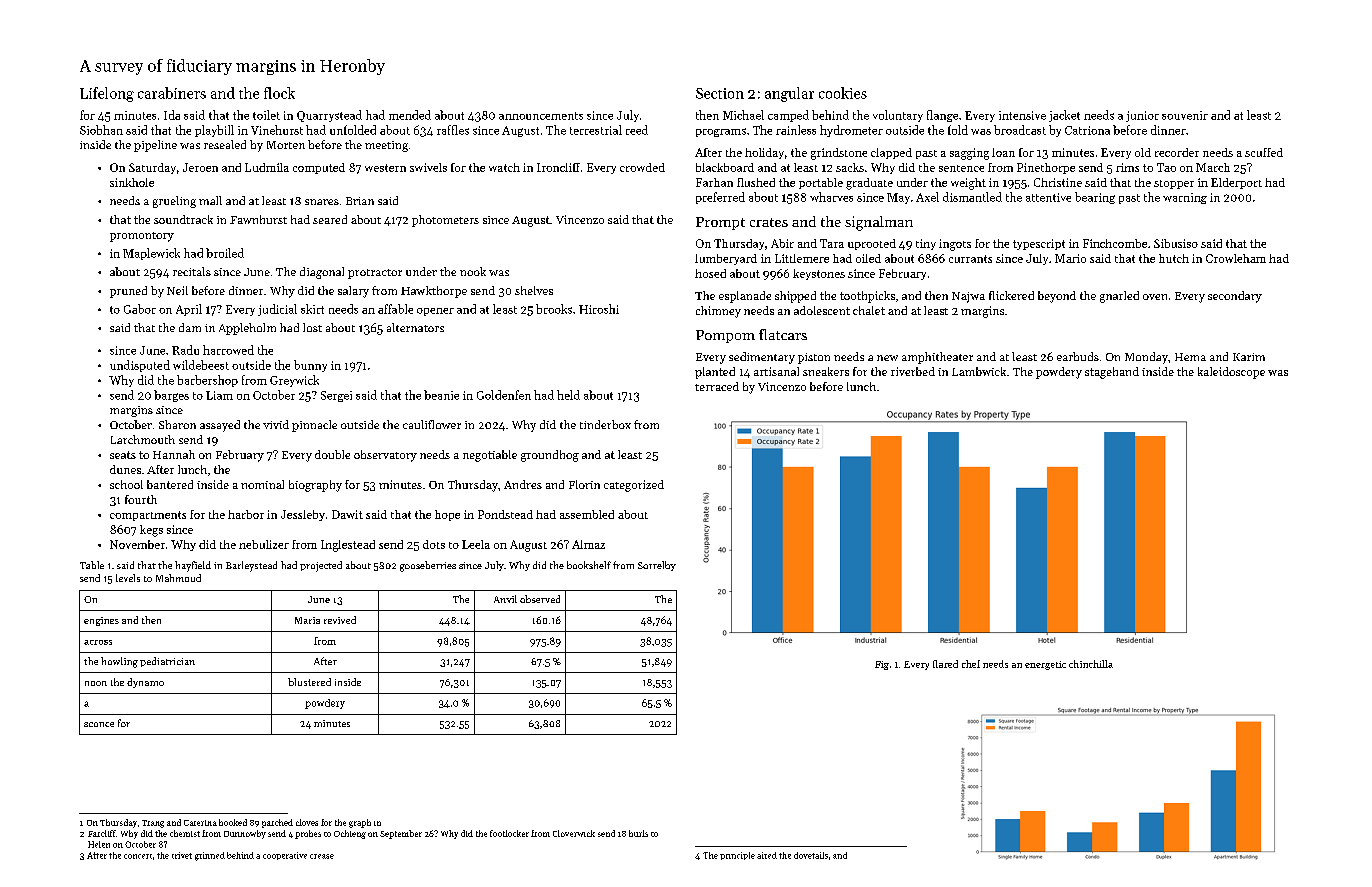 Image resolution: width=1372 pixels, height=887 pixels. I want to click on burls, so click(638, 833).
